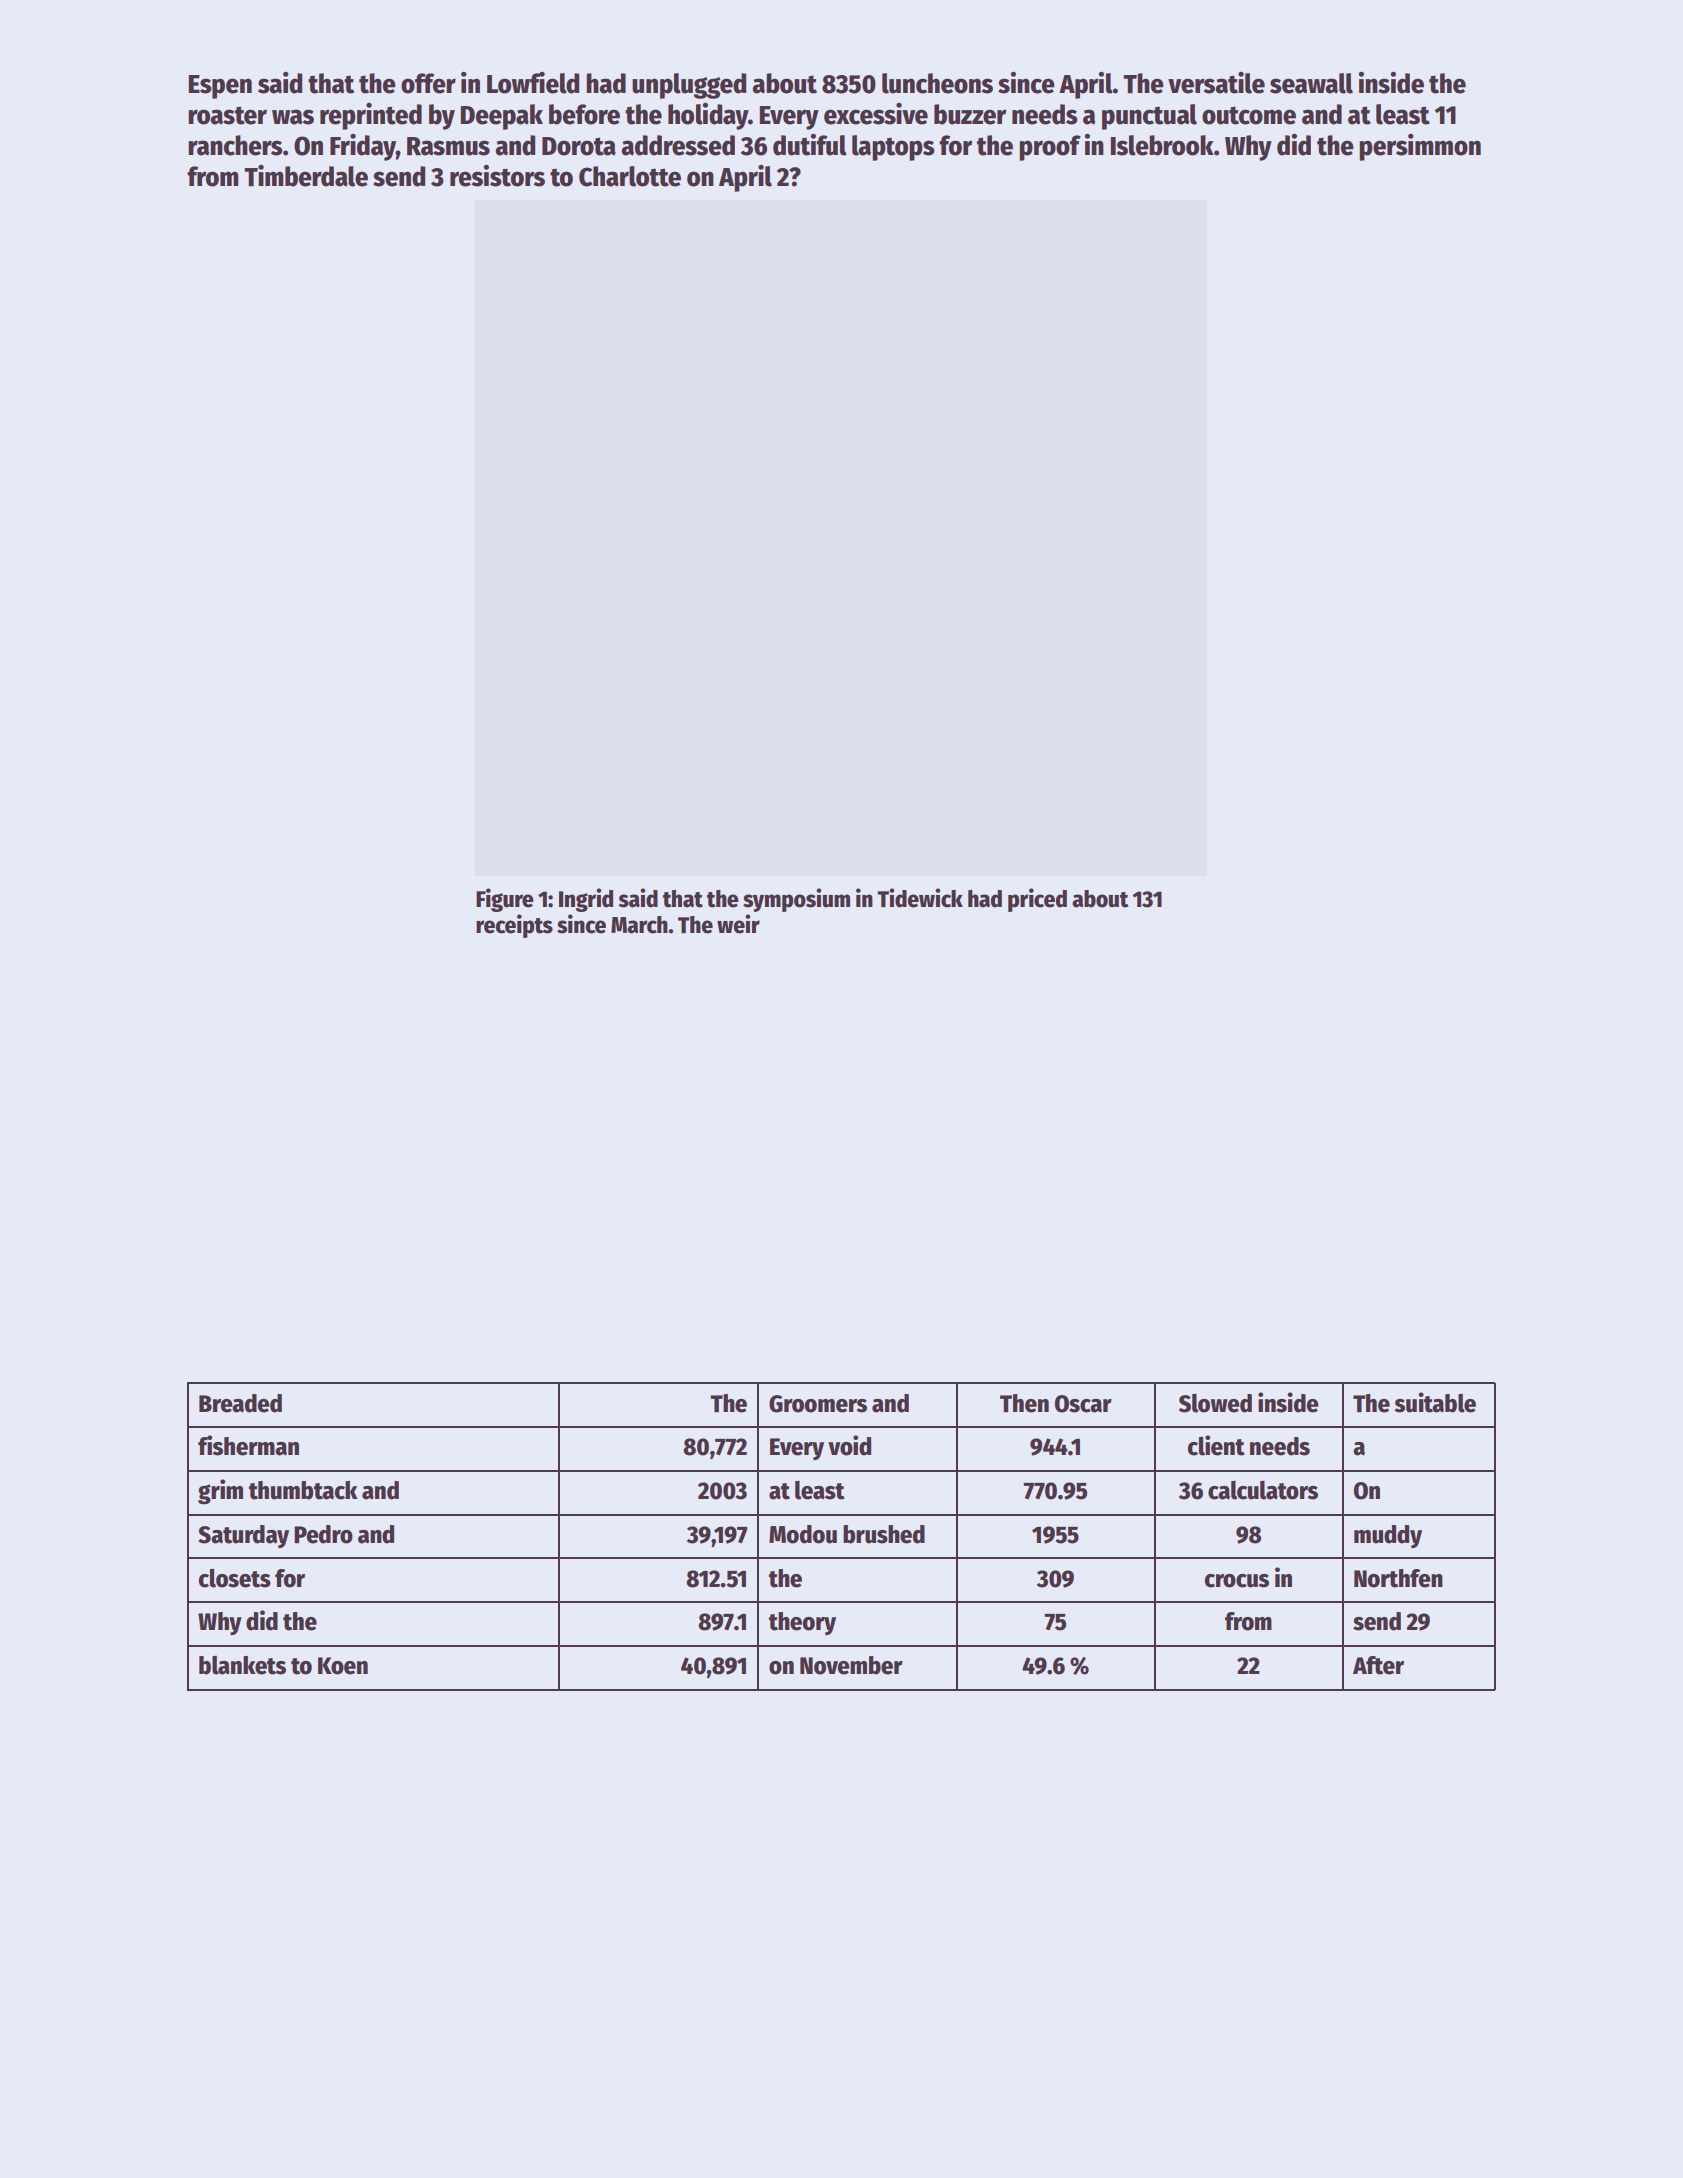 This image has height=2178, width=1683. Describe the element at coordinates (220, 87) in the image. I see `Espen` at that location.
